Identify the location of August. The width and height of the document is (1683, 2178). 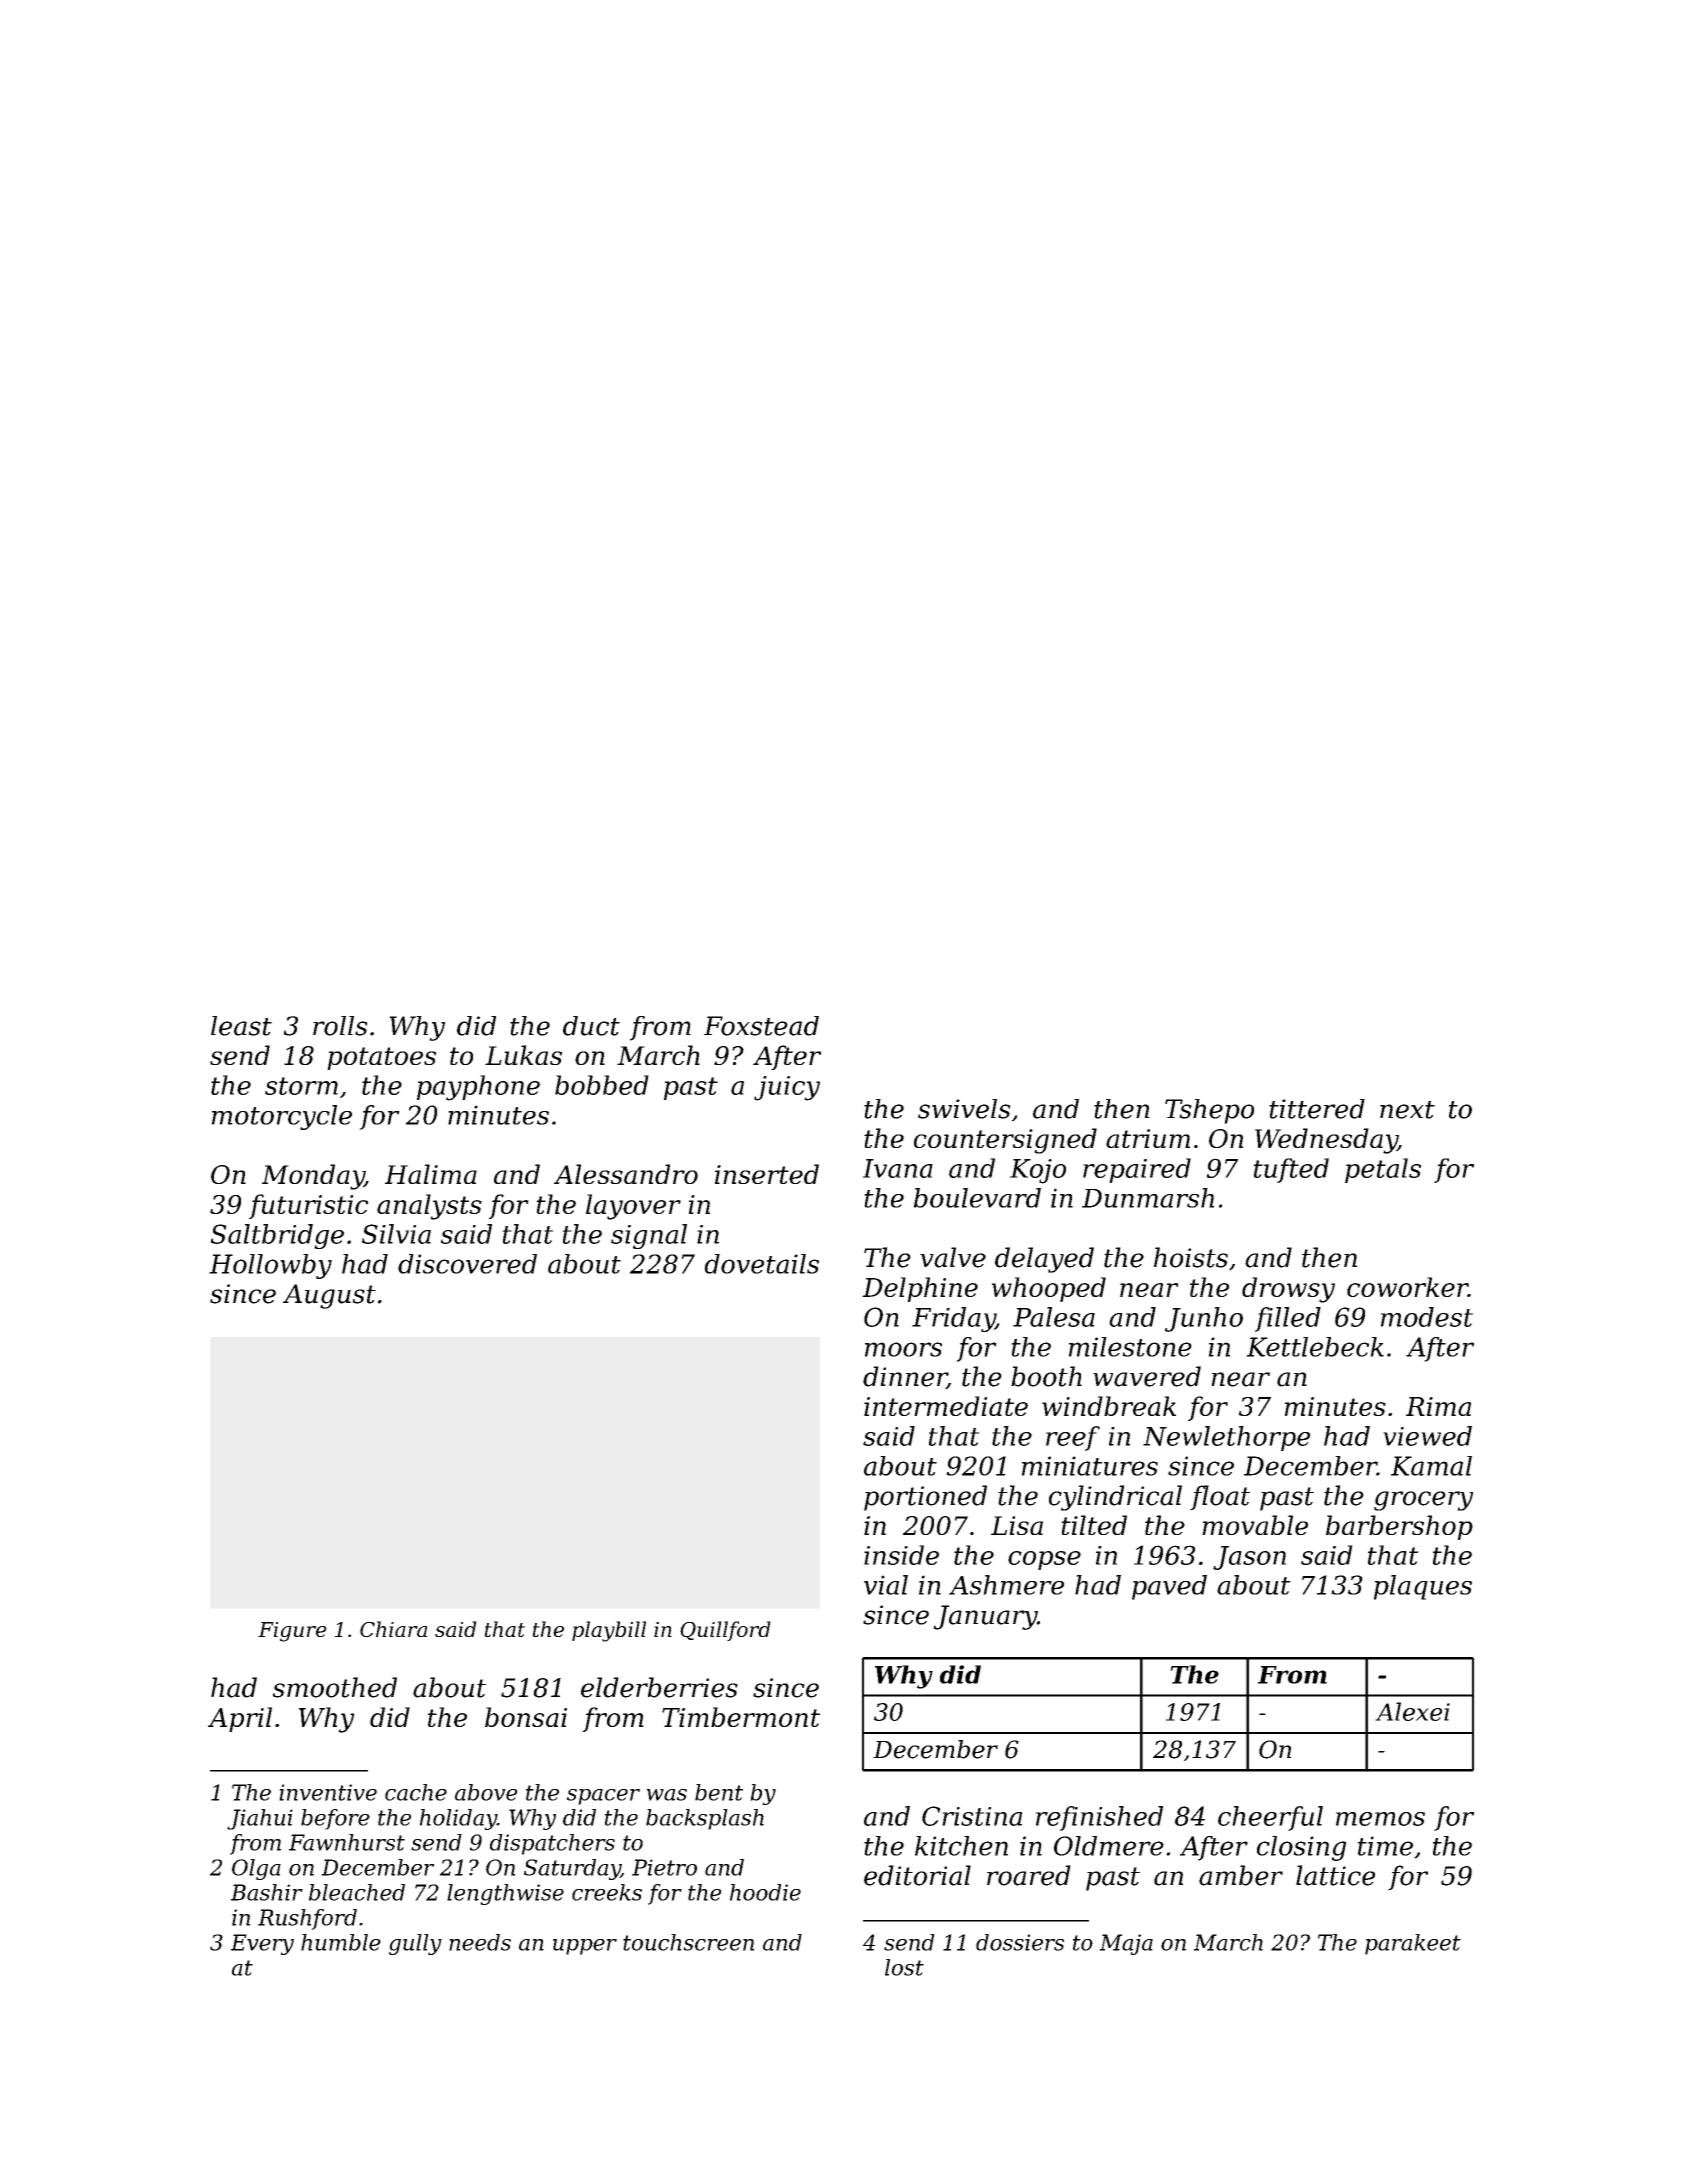
(329, 1296).
